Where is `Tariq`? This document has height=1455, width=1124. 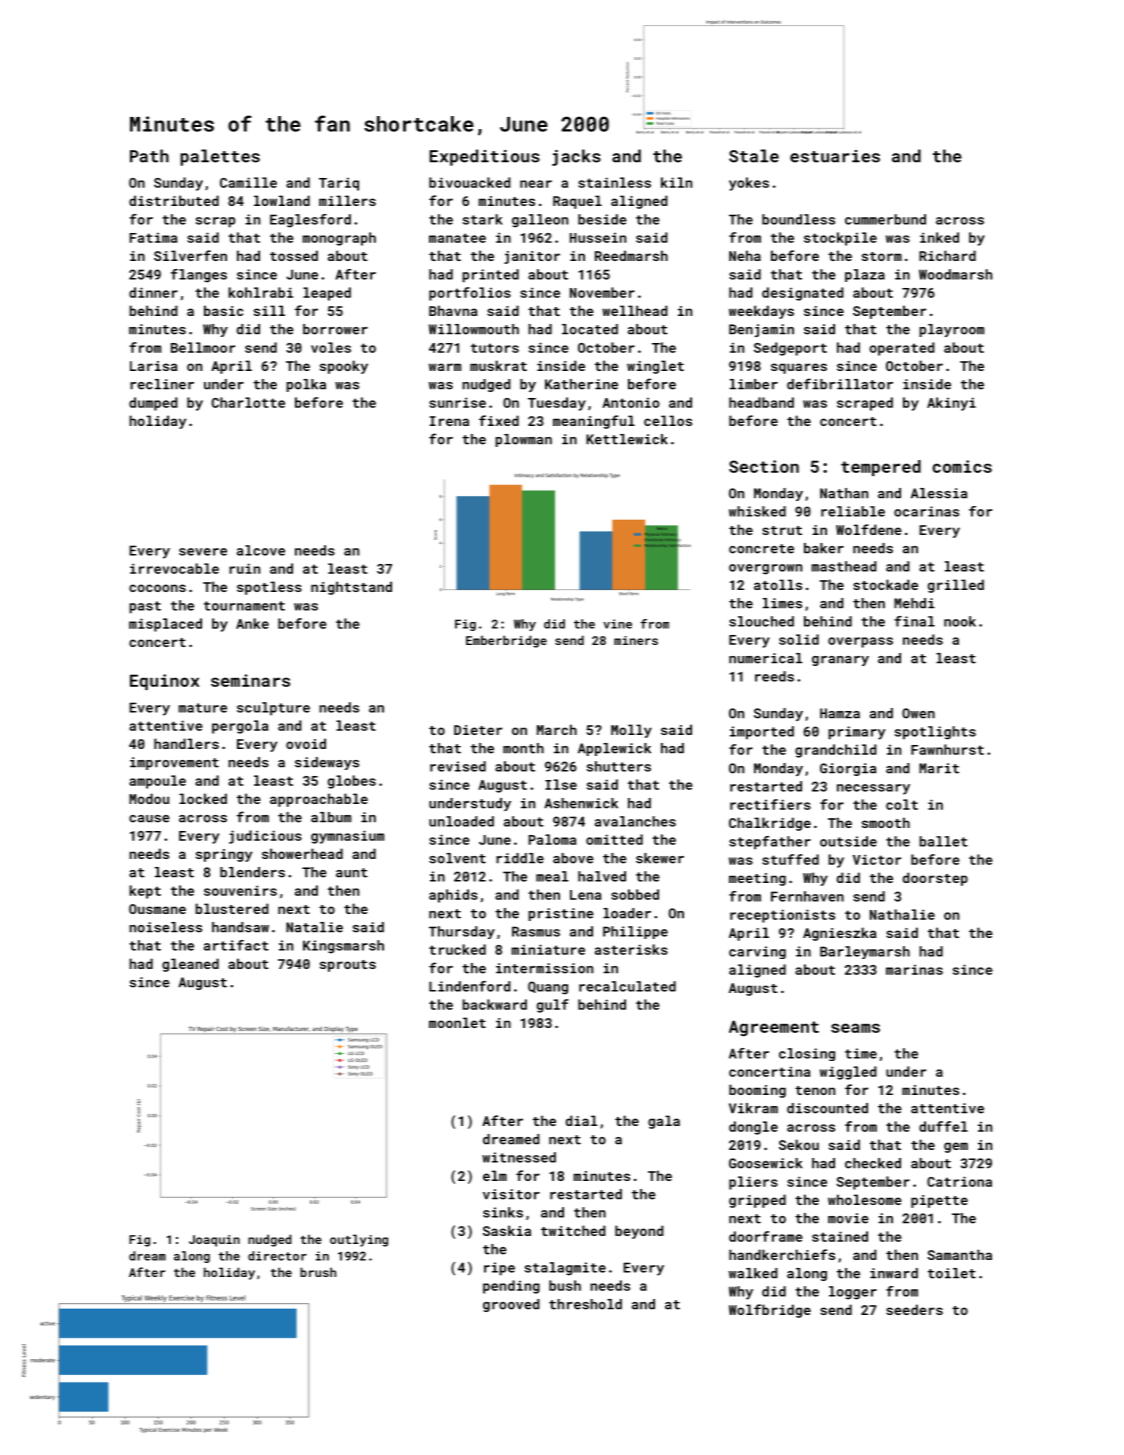 Tariq is located at coordinates (339, 184).
